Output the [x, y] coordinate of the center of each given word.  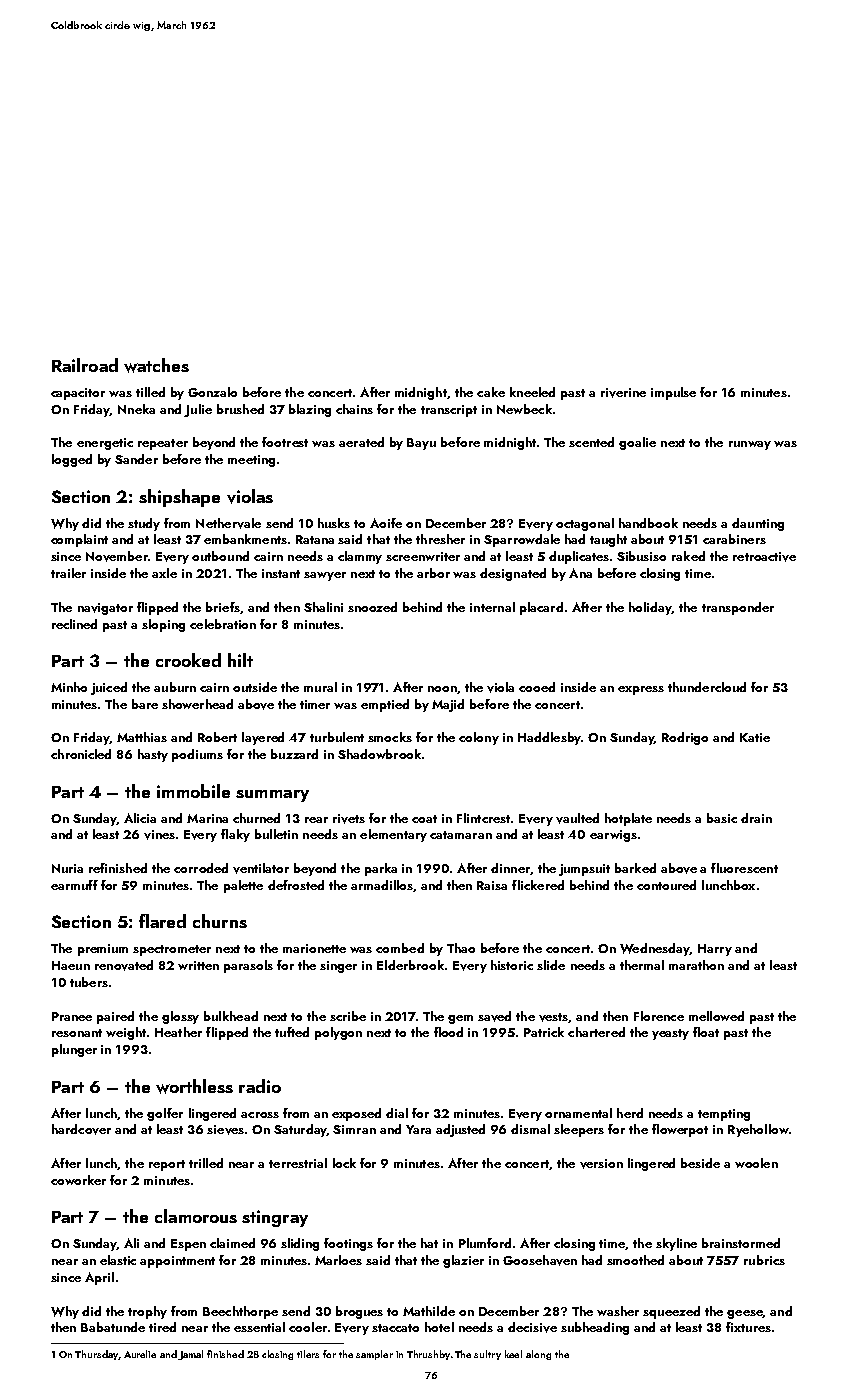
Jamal [190, 1355]
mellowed [716, 1016]
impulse [673, 393]
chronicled [81, 754]
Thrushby [428, 1355]
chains [354, 409]
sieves [225, 1130]
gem [460, 1019]
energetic [105, 444]
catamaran [461, 835]
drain [756, 818]
